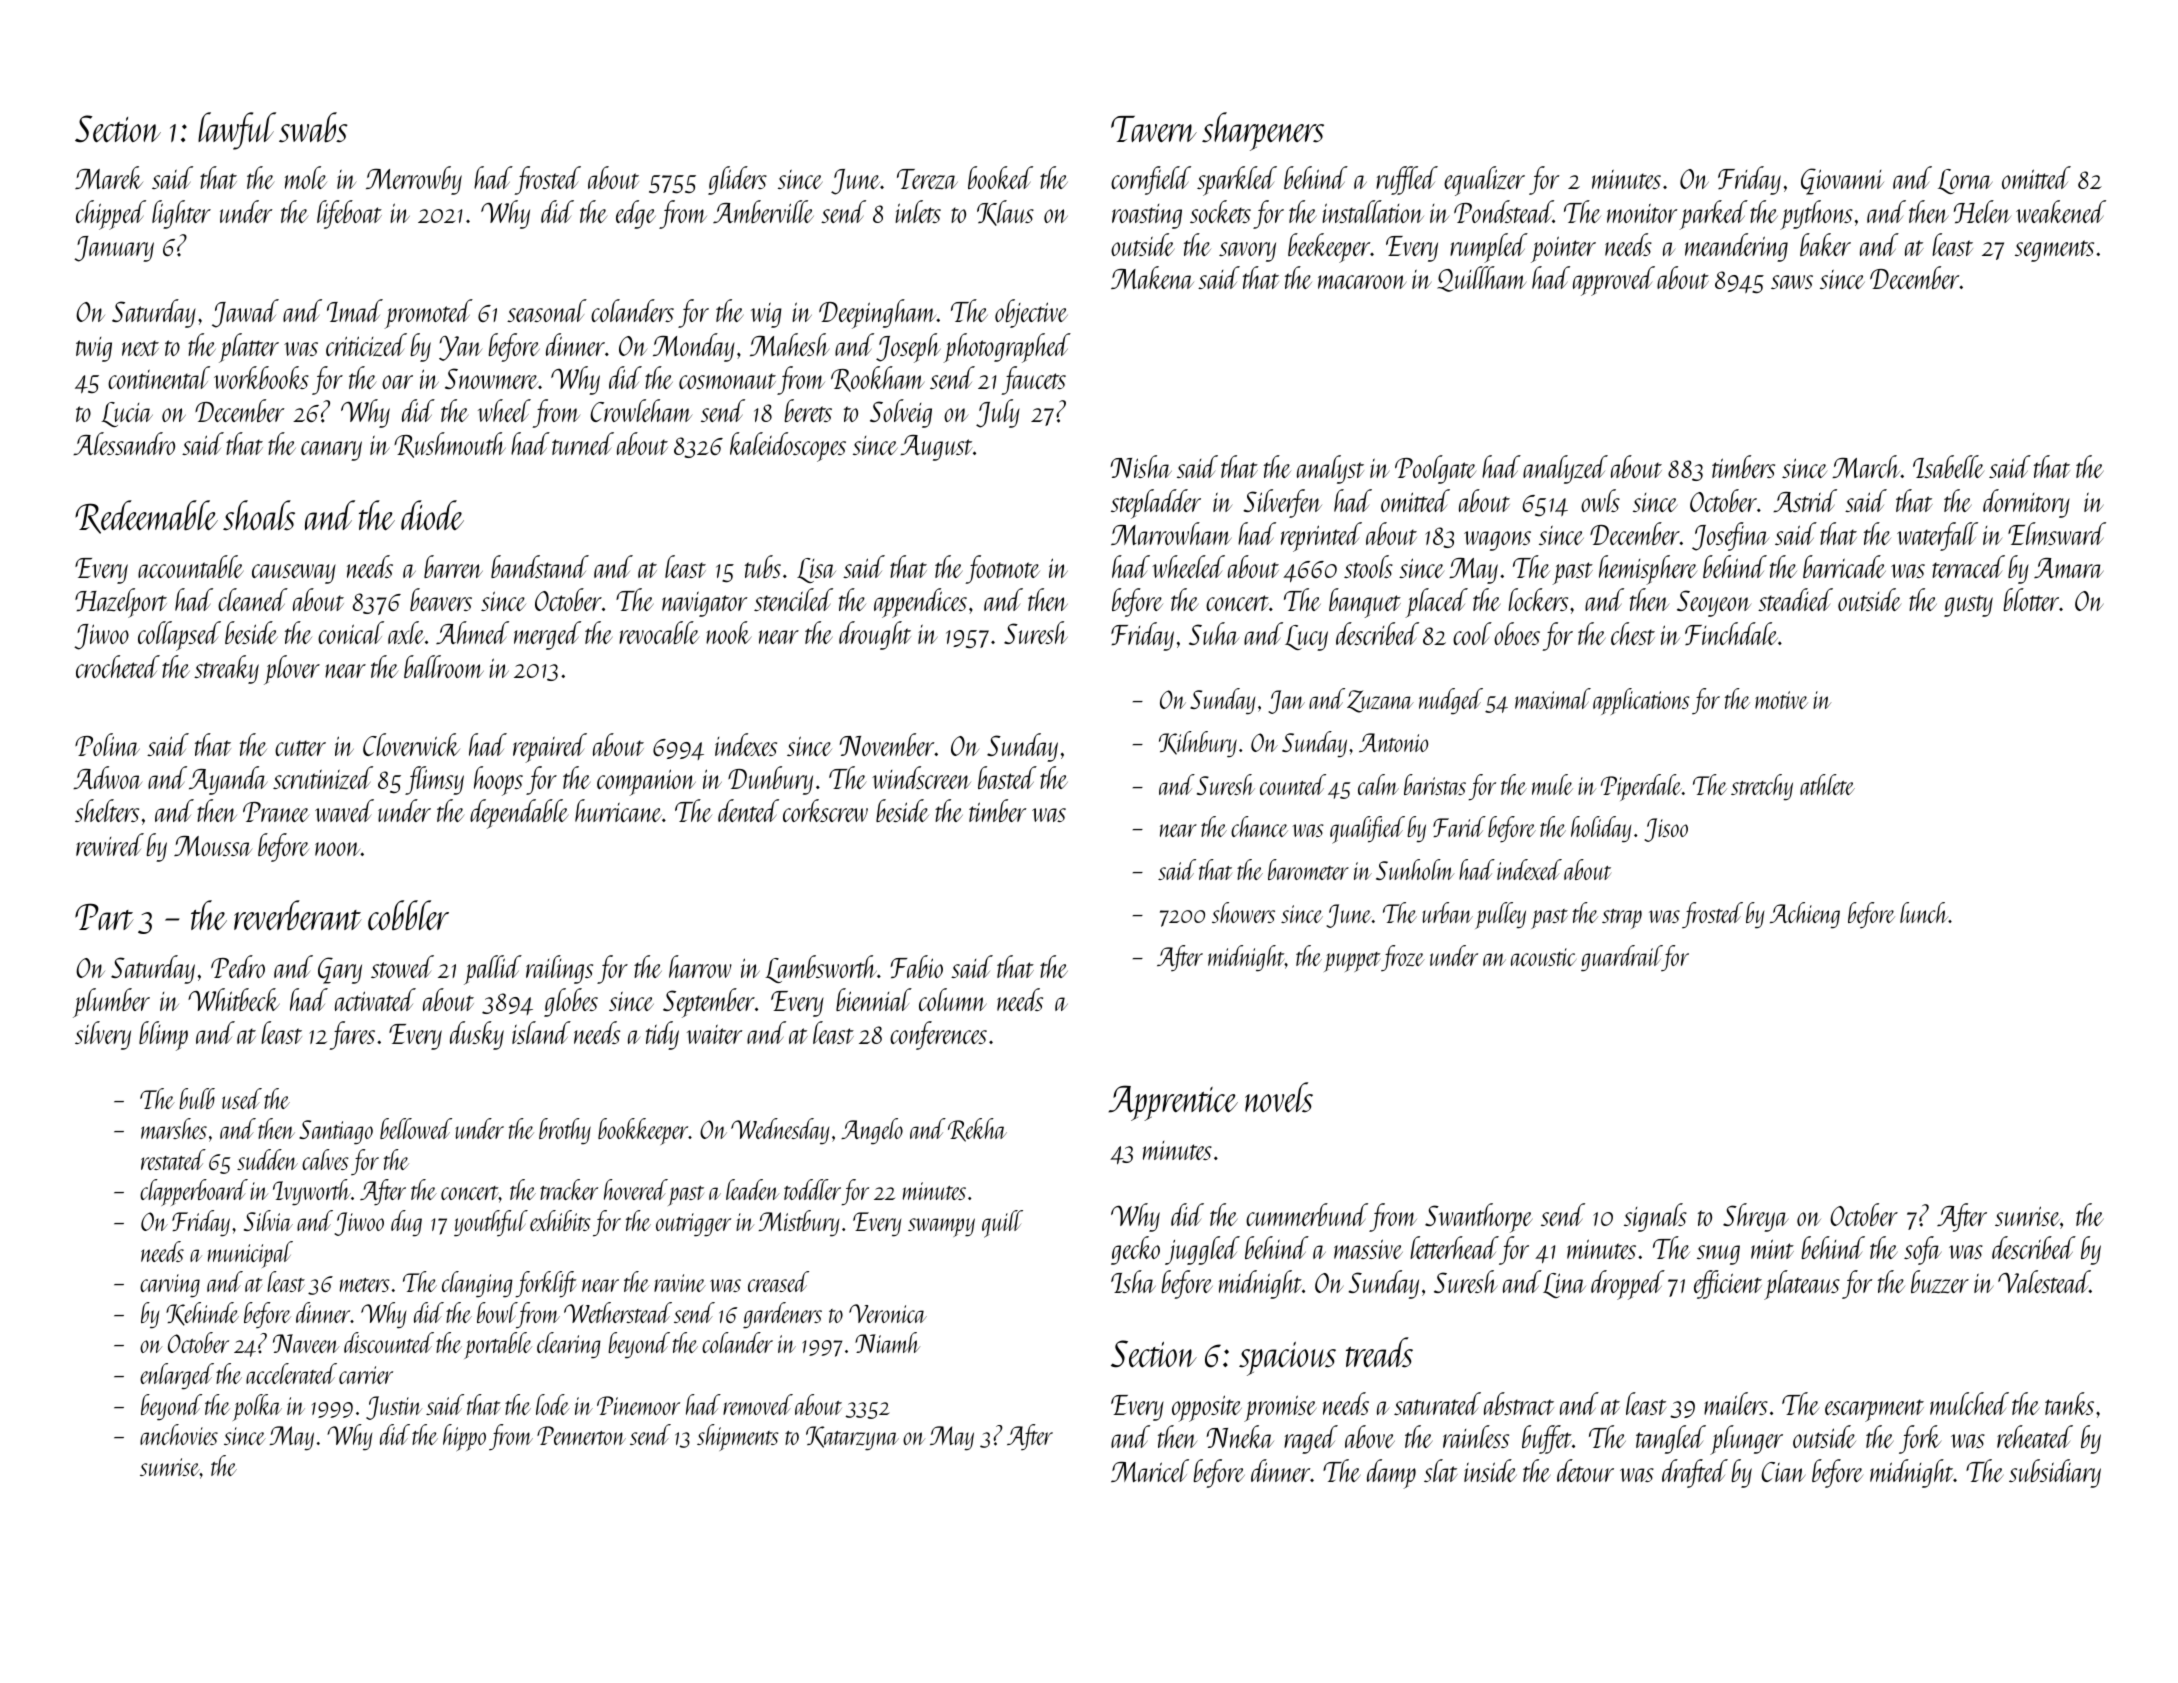 Image resolution: width=2178 pixels, height=1683 pixels. What do you see at coordinates (1842, 181) in the screenshot?
I see `Giovanni` at bounding box center [1842, 181].
